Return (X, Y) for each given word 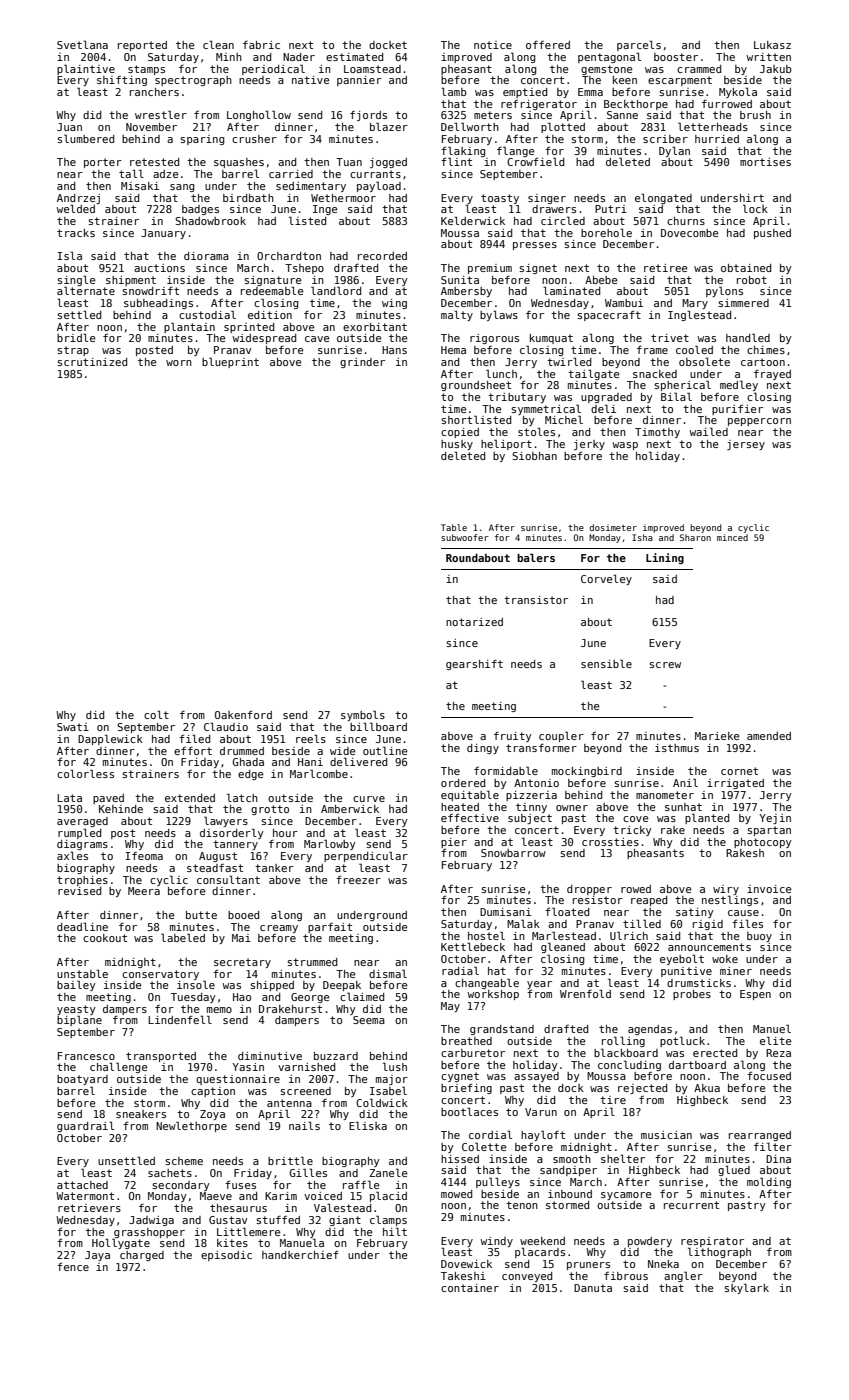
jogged (388, 163)
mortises (765, 162)
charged (142, 1256)
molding (769, 1182)
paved (108, 799)
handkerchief (300, 1254)
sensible (606, 663)
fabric (261, 45)
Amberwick (350, 809)
